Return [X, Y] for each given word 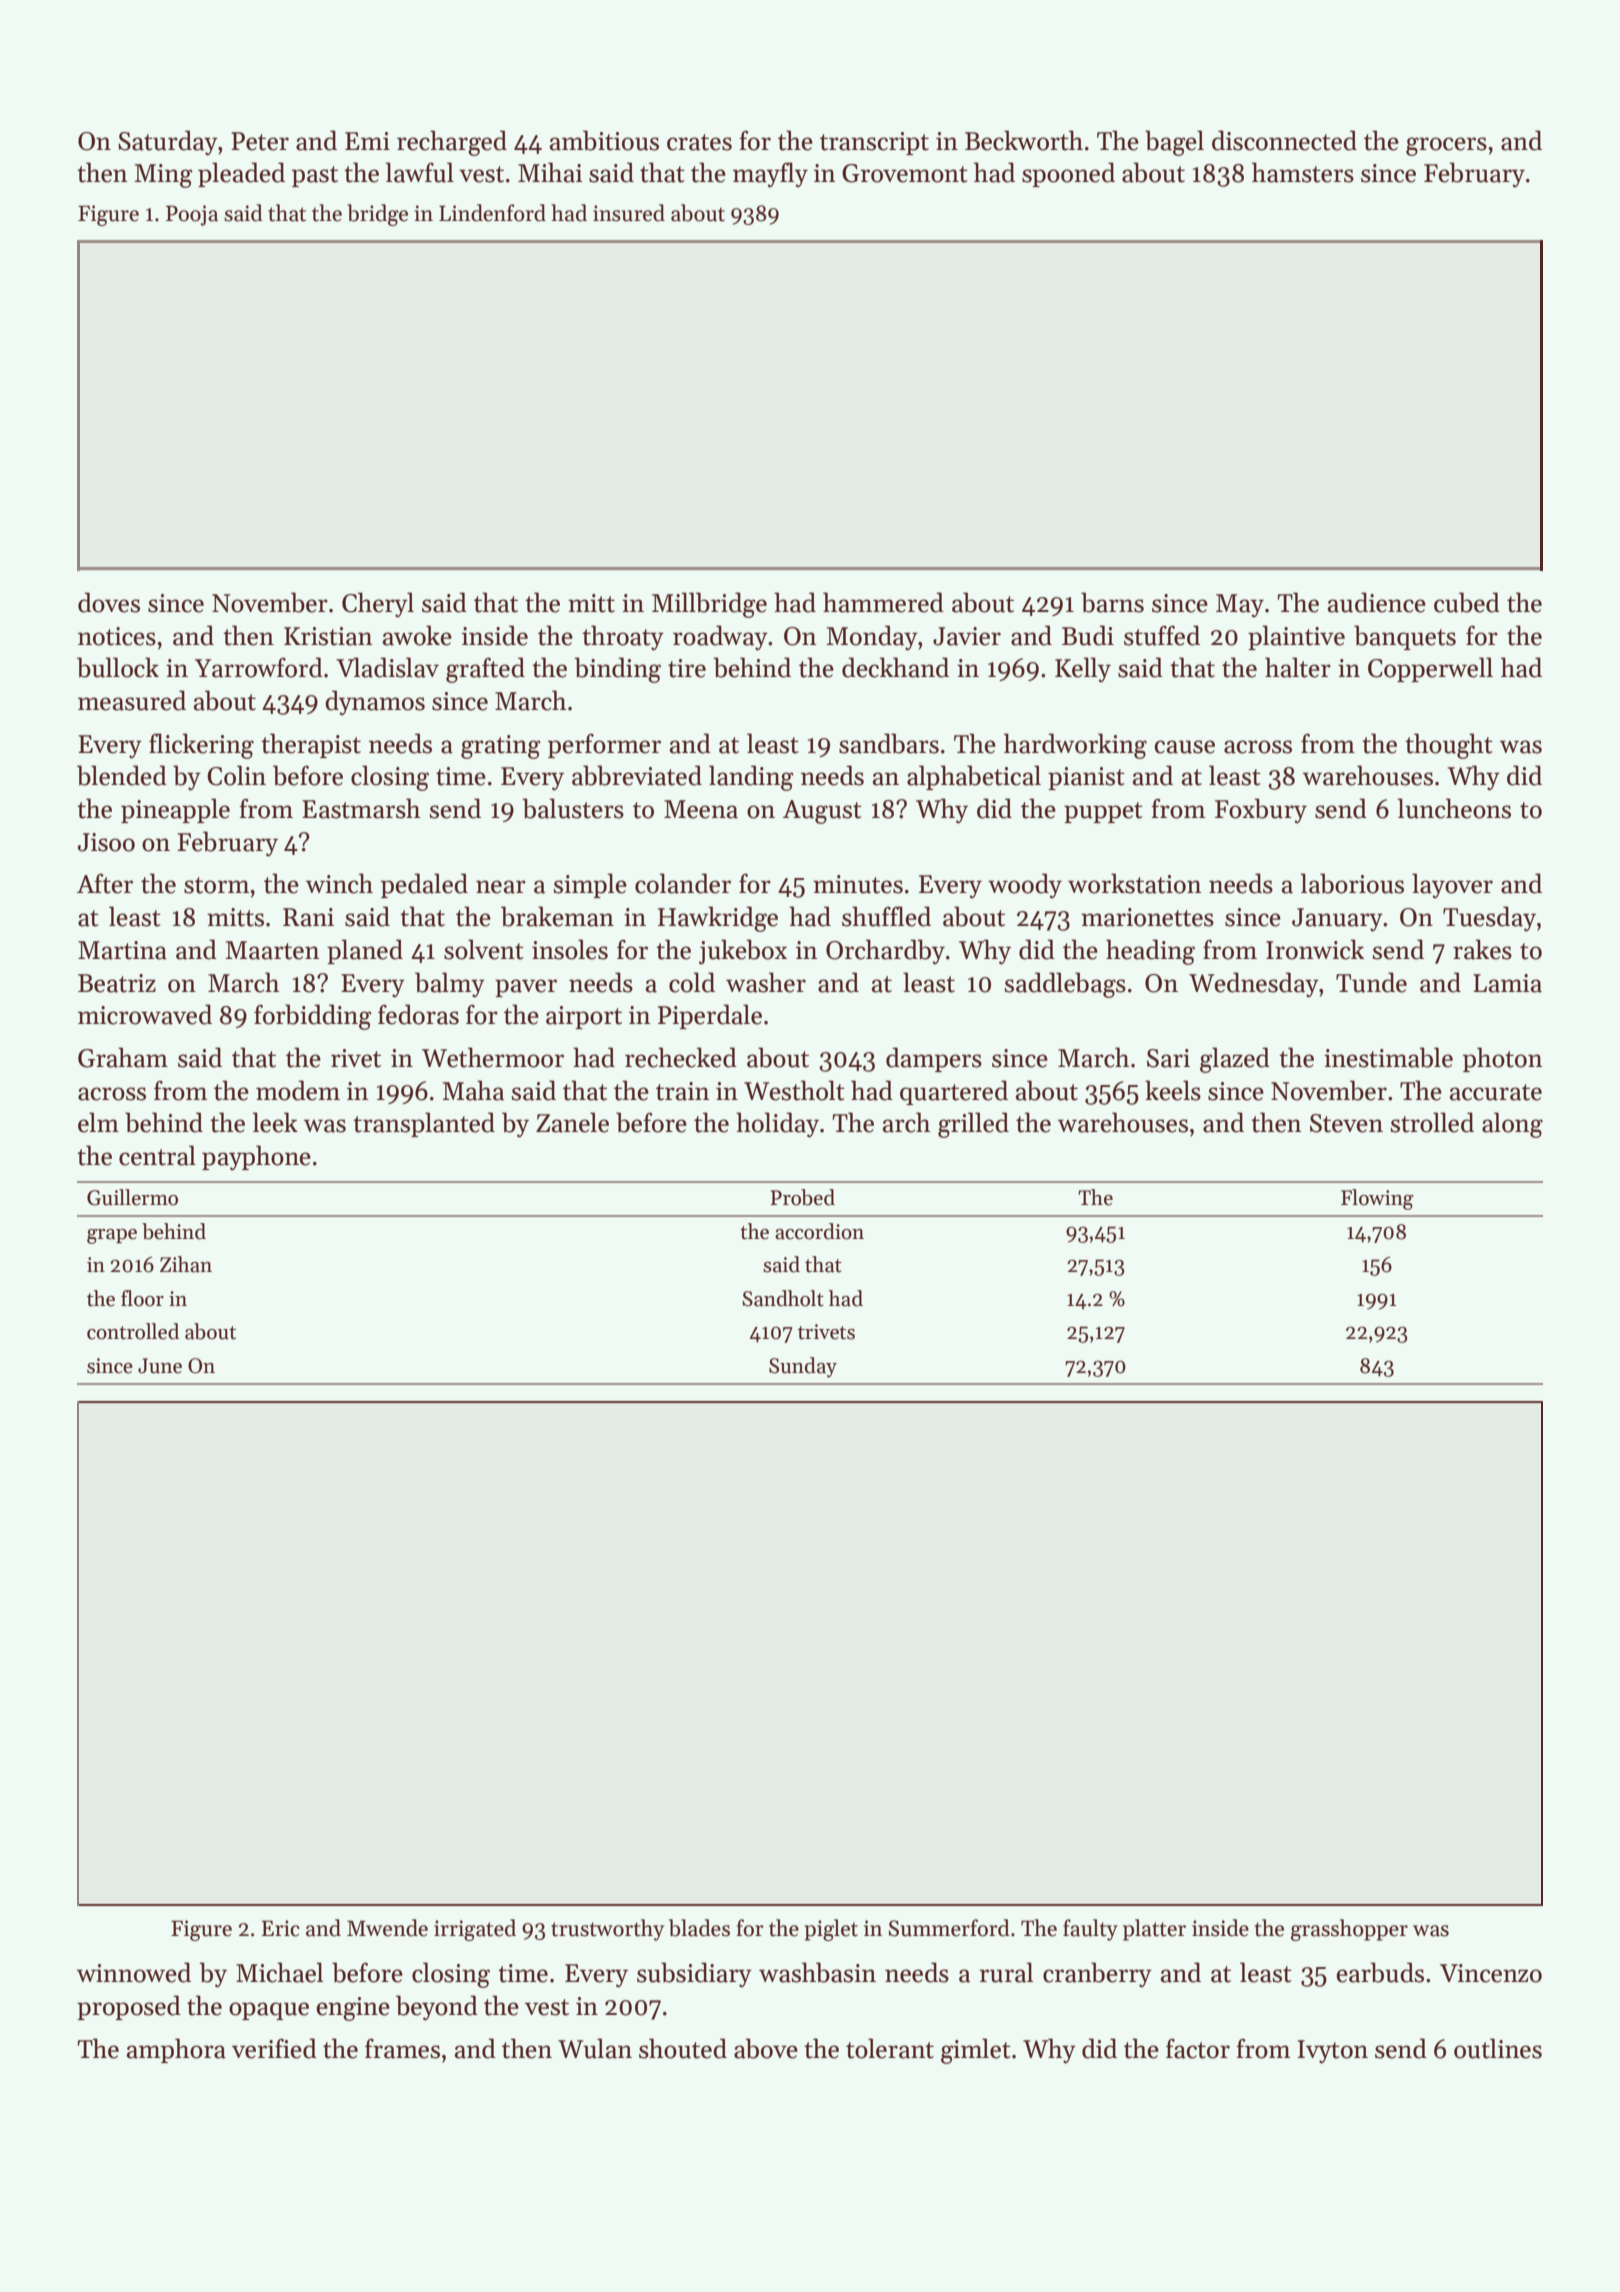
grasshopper [1349, 1930]
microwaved [145, 1014]
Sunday [803, 1367]
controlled [133, 1331]
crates [699, 142]
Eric [281, 1928]
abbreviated [637, 775]
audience [1377, 602]
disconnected [1284, 140]
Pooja [192, 215]
